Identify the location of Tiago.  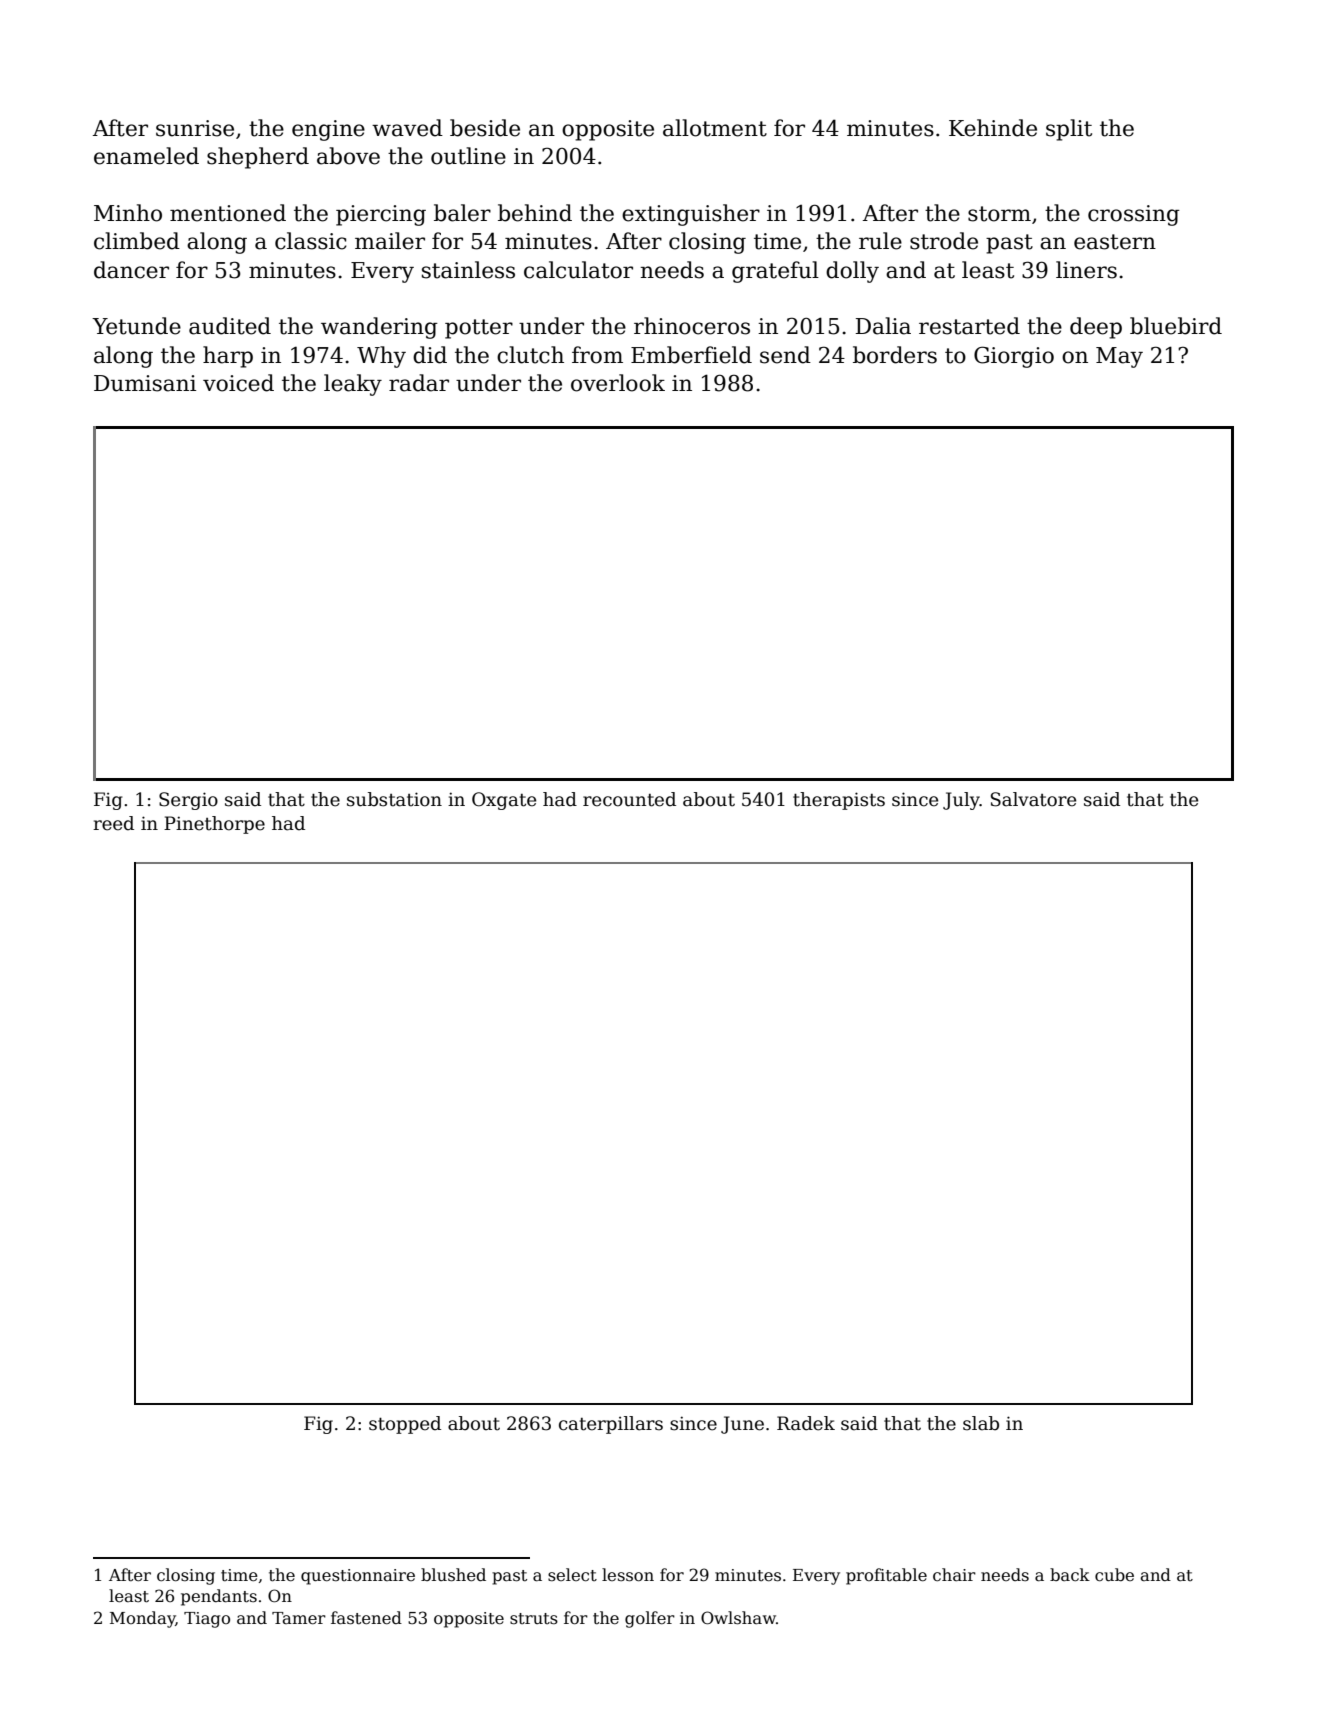
(207, 1620).
